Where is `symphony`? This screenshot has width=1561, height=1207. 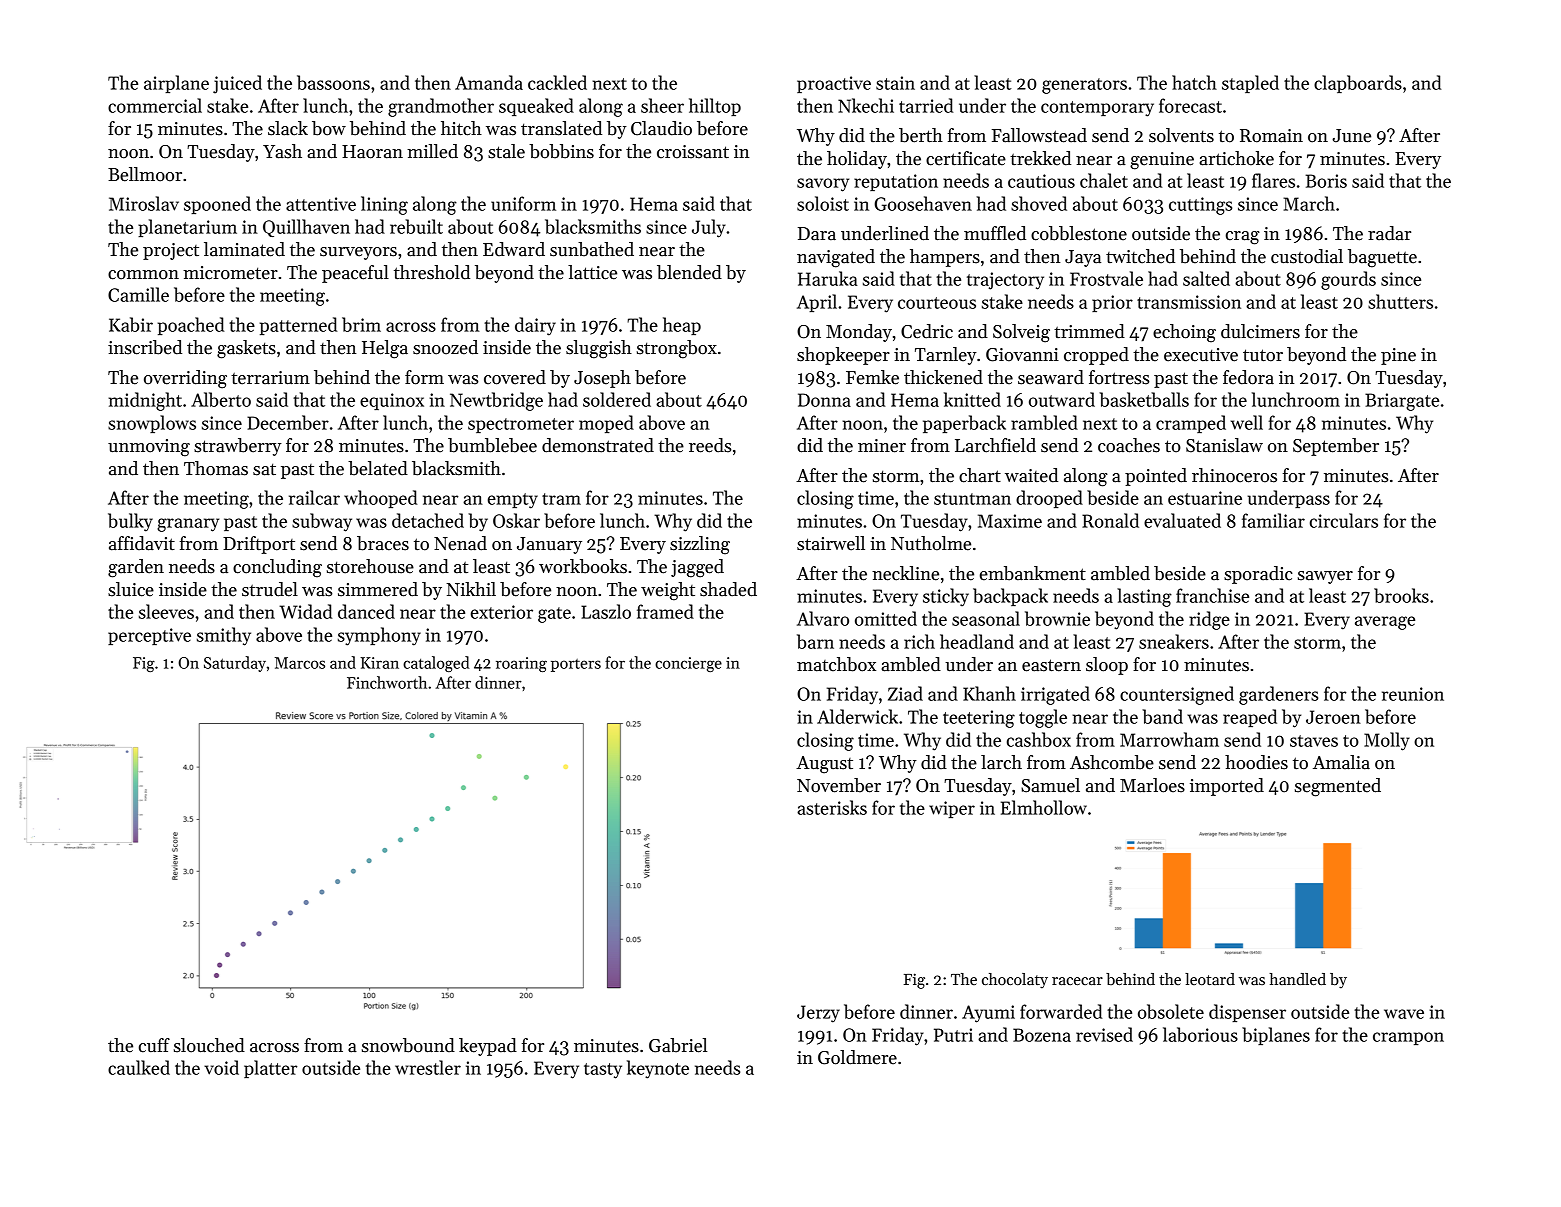 symphony is located at coordinates (379, 636).
